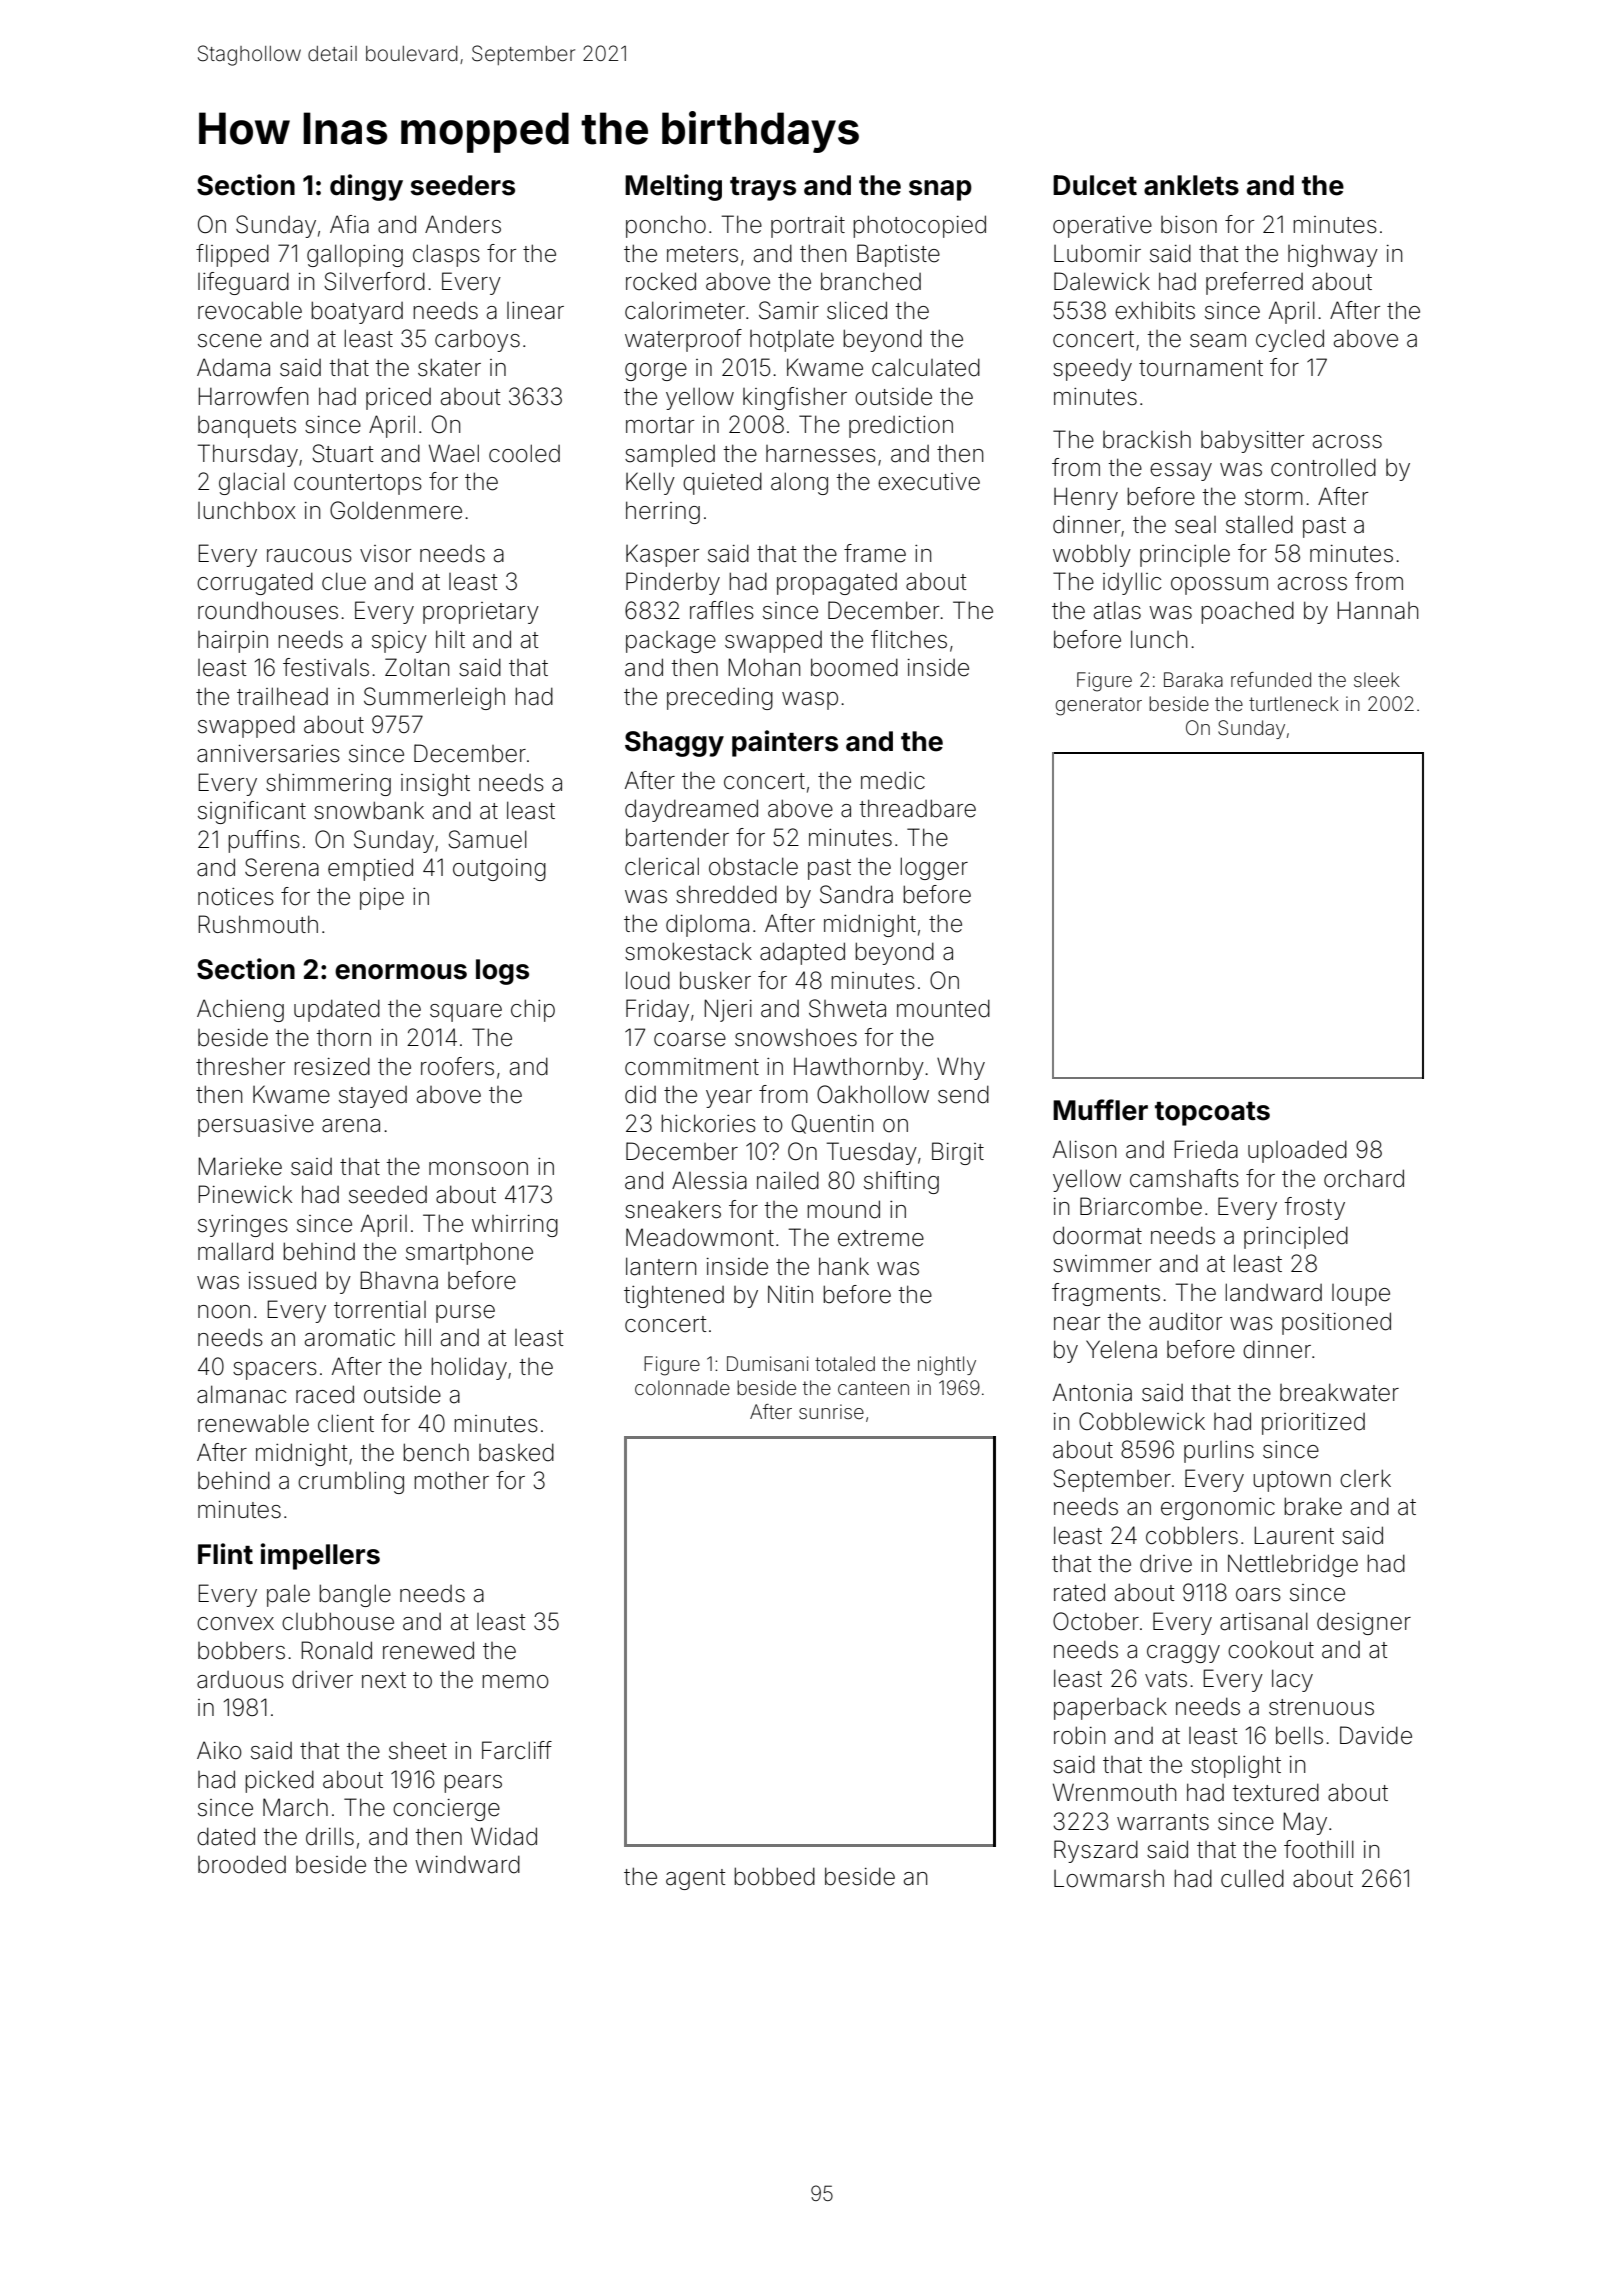 The height and width of the screenshot is (2292, 1620). I want to click on brackish, so click(1147, 439).
